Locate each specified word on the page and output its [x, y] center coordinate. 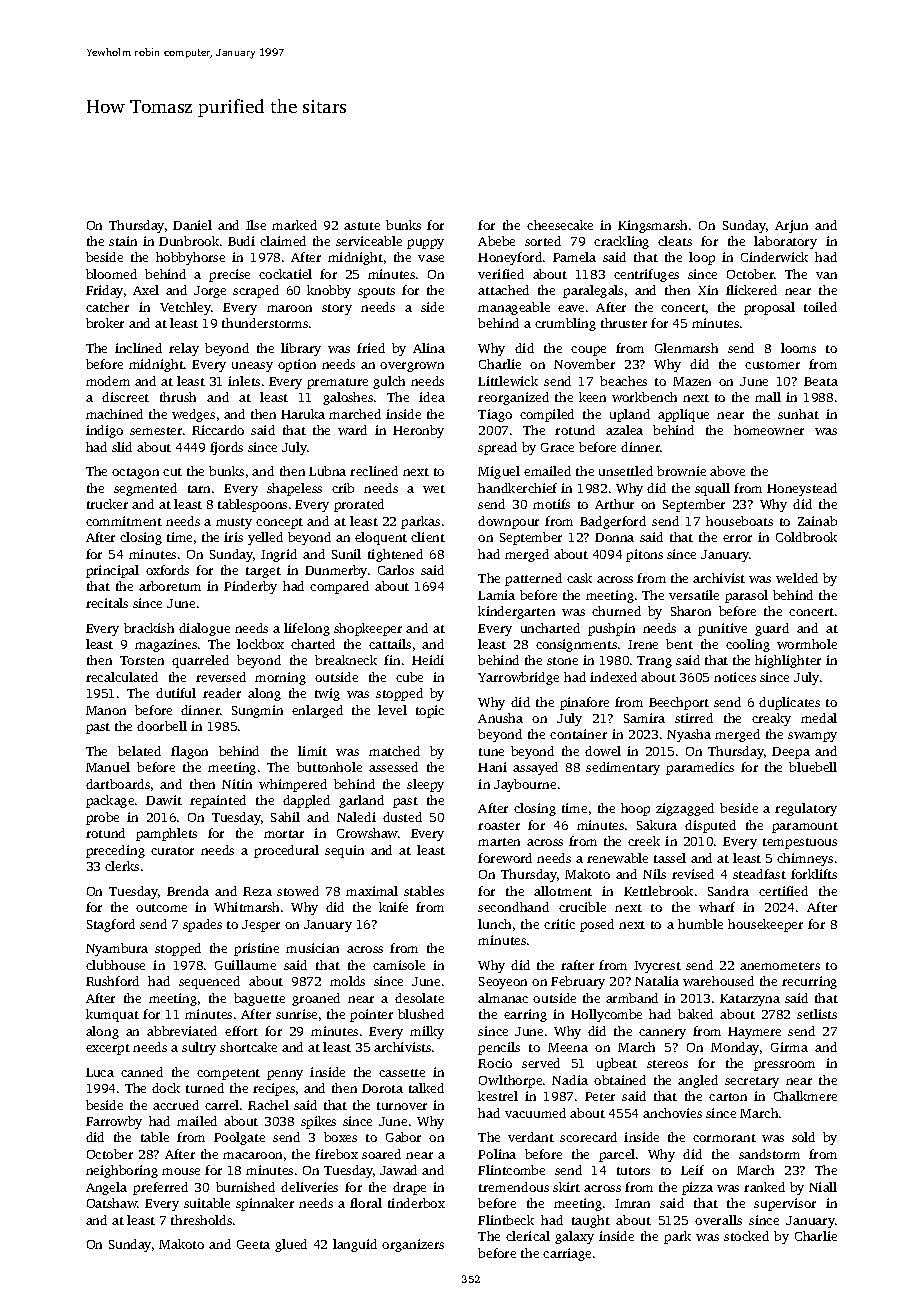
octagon [135, 473]
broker [105, 323]
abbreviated [182, 1031]
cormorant [724, 1138]
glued [291, 1245]
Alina [429, 348]
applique [683, 415]
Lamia [496, 595]
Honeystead [802, 489]
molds [347, 981]
